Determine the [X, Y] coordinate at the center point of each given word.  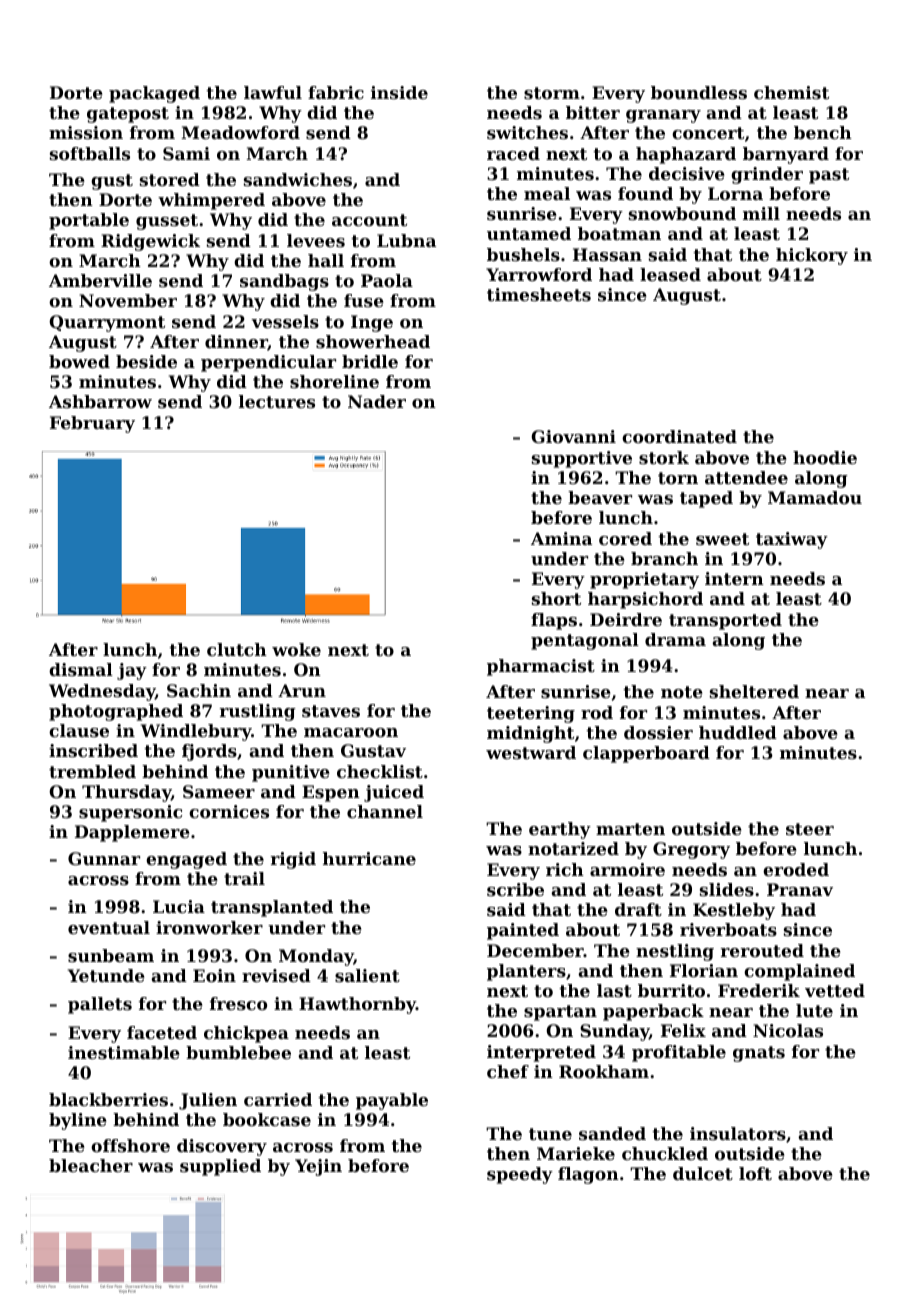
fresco [238, 1003]
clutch [237, 649]
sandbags [284, 282]
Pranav [800, 889]
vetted [835, 990]
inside [399, 92]
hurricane [369, 858]
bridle [370, 361]
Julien [208, 1101]
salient [367, 975]
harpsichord [645, 600]
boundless [699, 92]
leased [670, 274]
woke [296, 649]
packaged [154, 94]
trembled [92, 771]
